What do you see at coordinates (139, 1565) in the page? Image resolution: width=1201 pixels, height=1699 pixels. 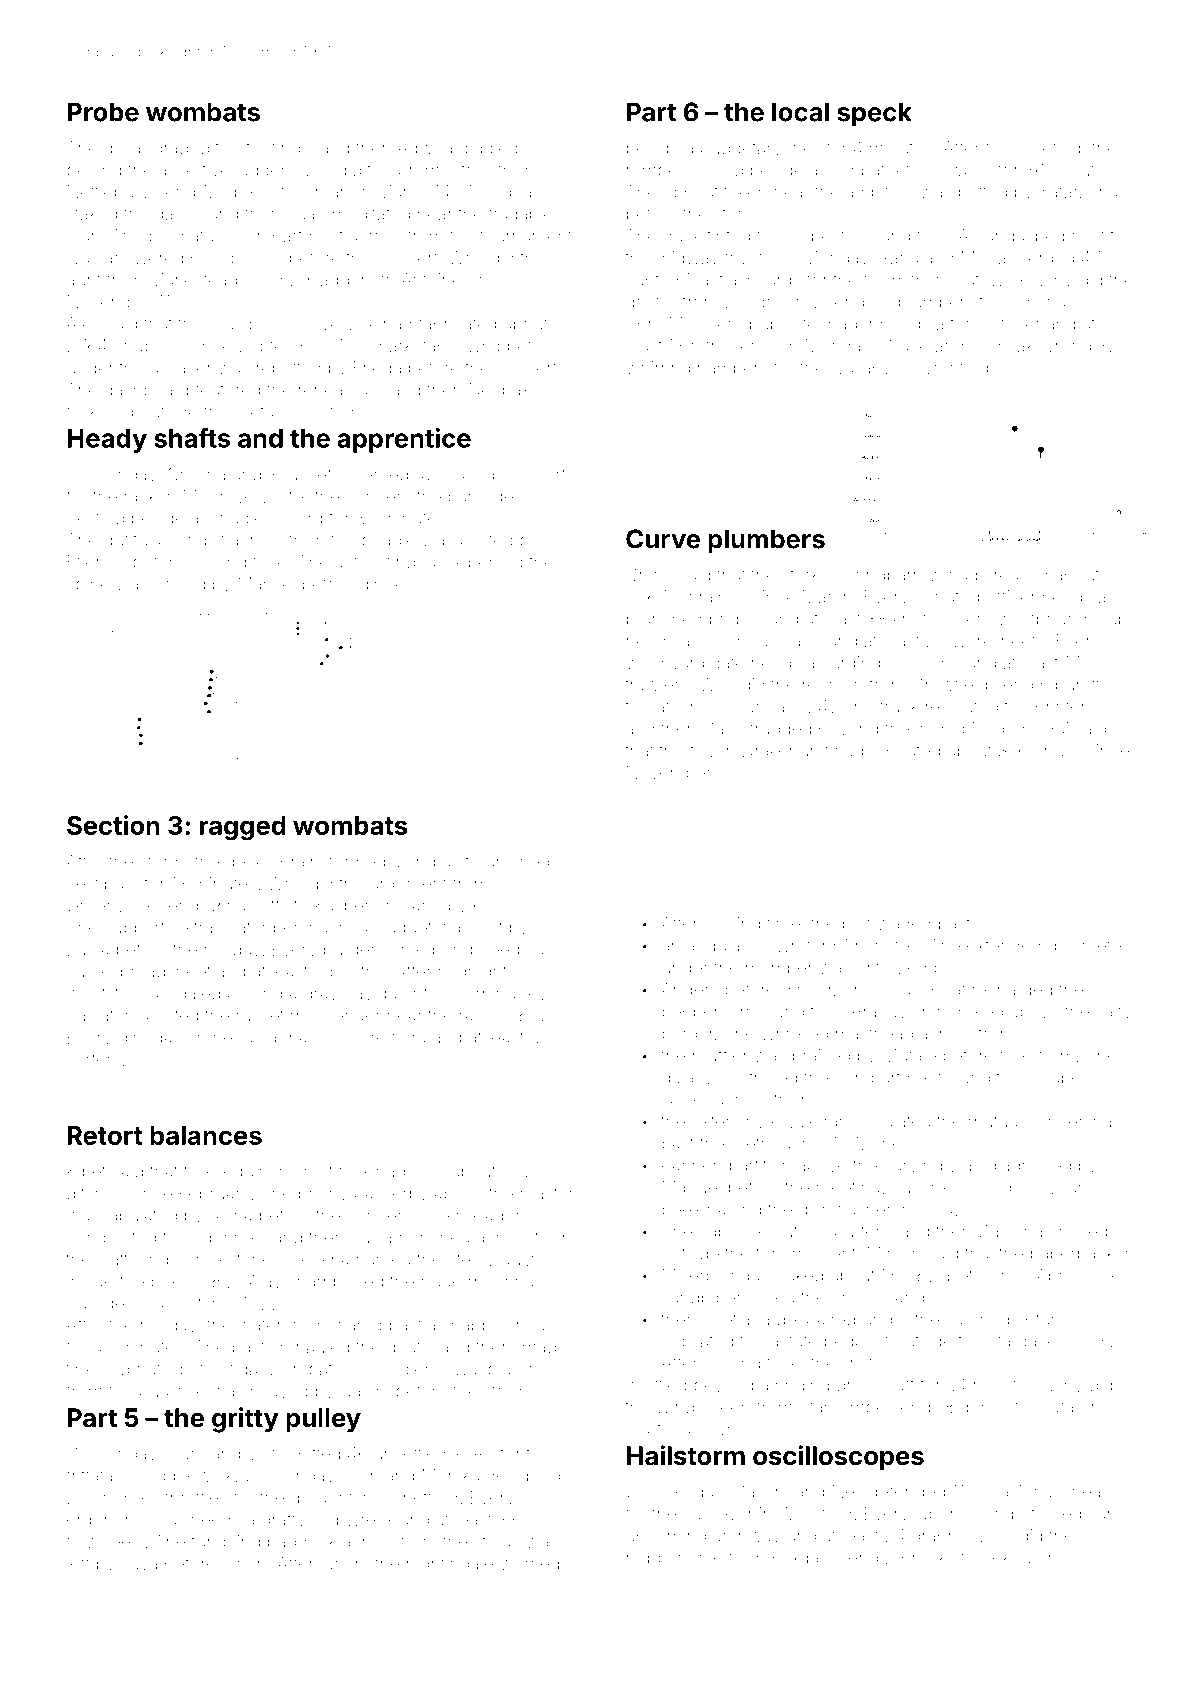 I see `Jaya` at bounding box center [139, 1565].
